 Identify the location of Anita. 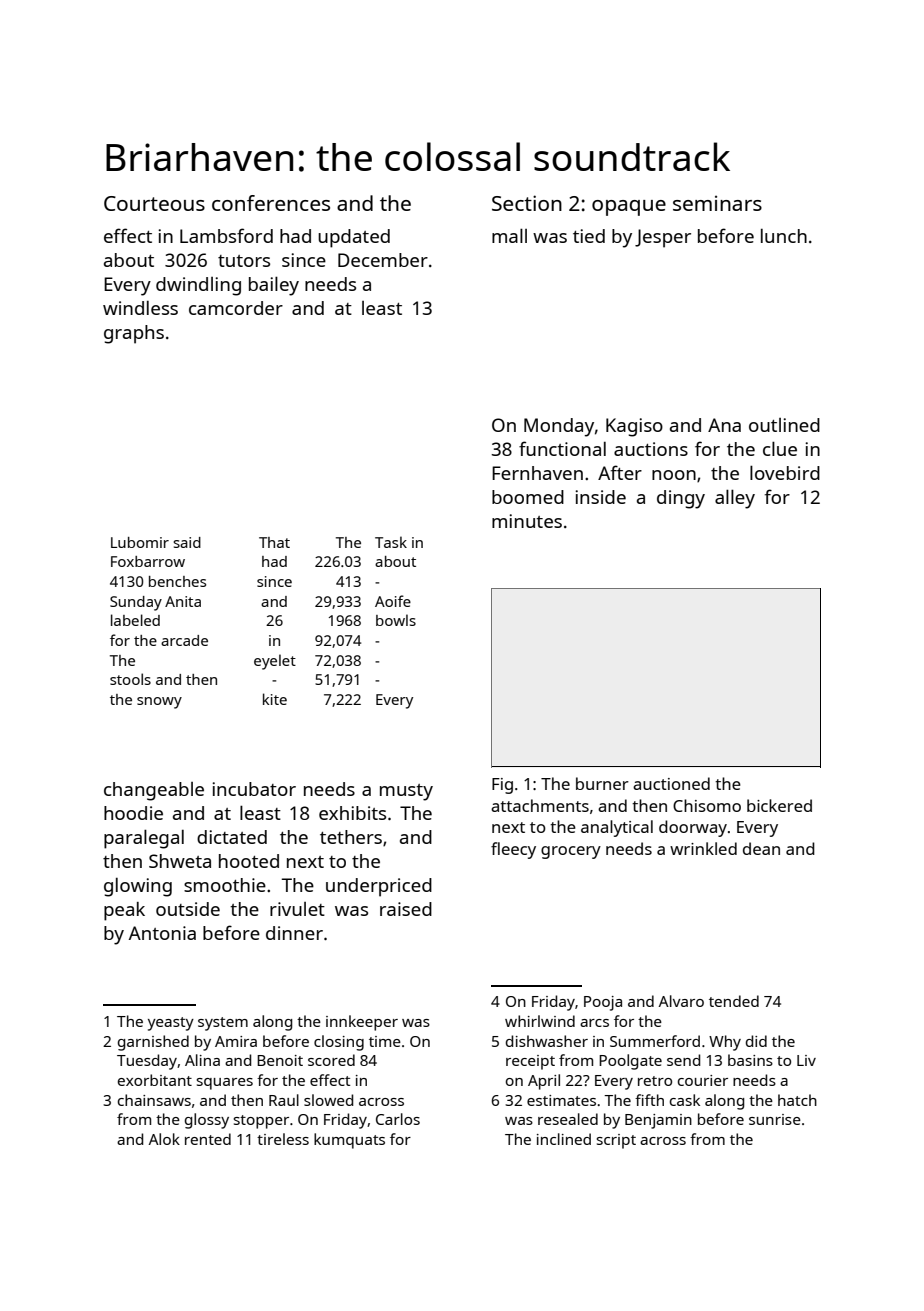
(183, 601).
